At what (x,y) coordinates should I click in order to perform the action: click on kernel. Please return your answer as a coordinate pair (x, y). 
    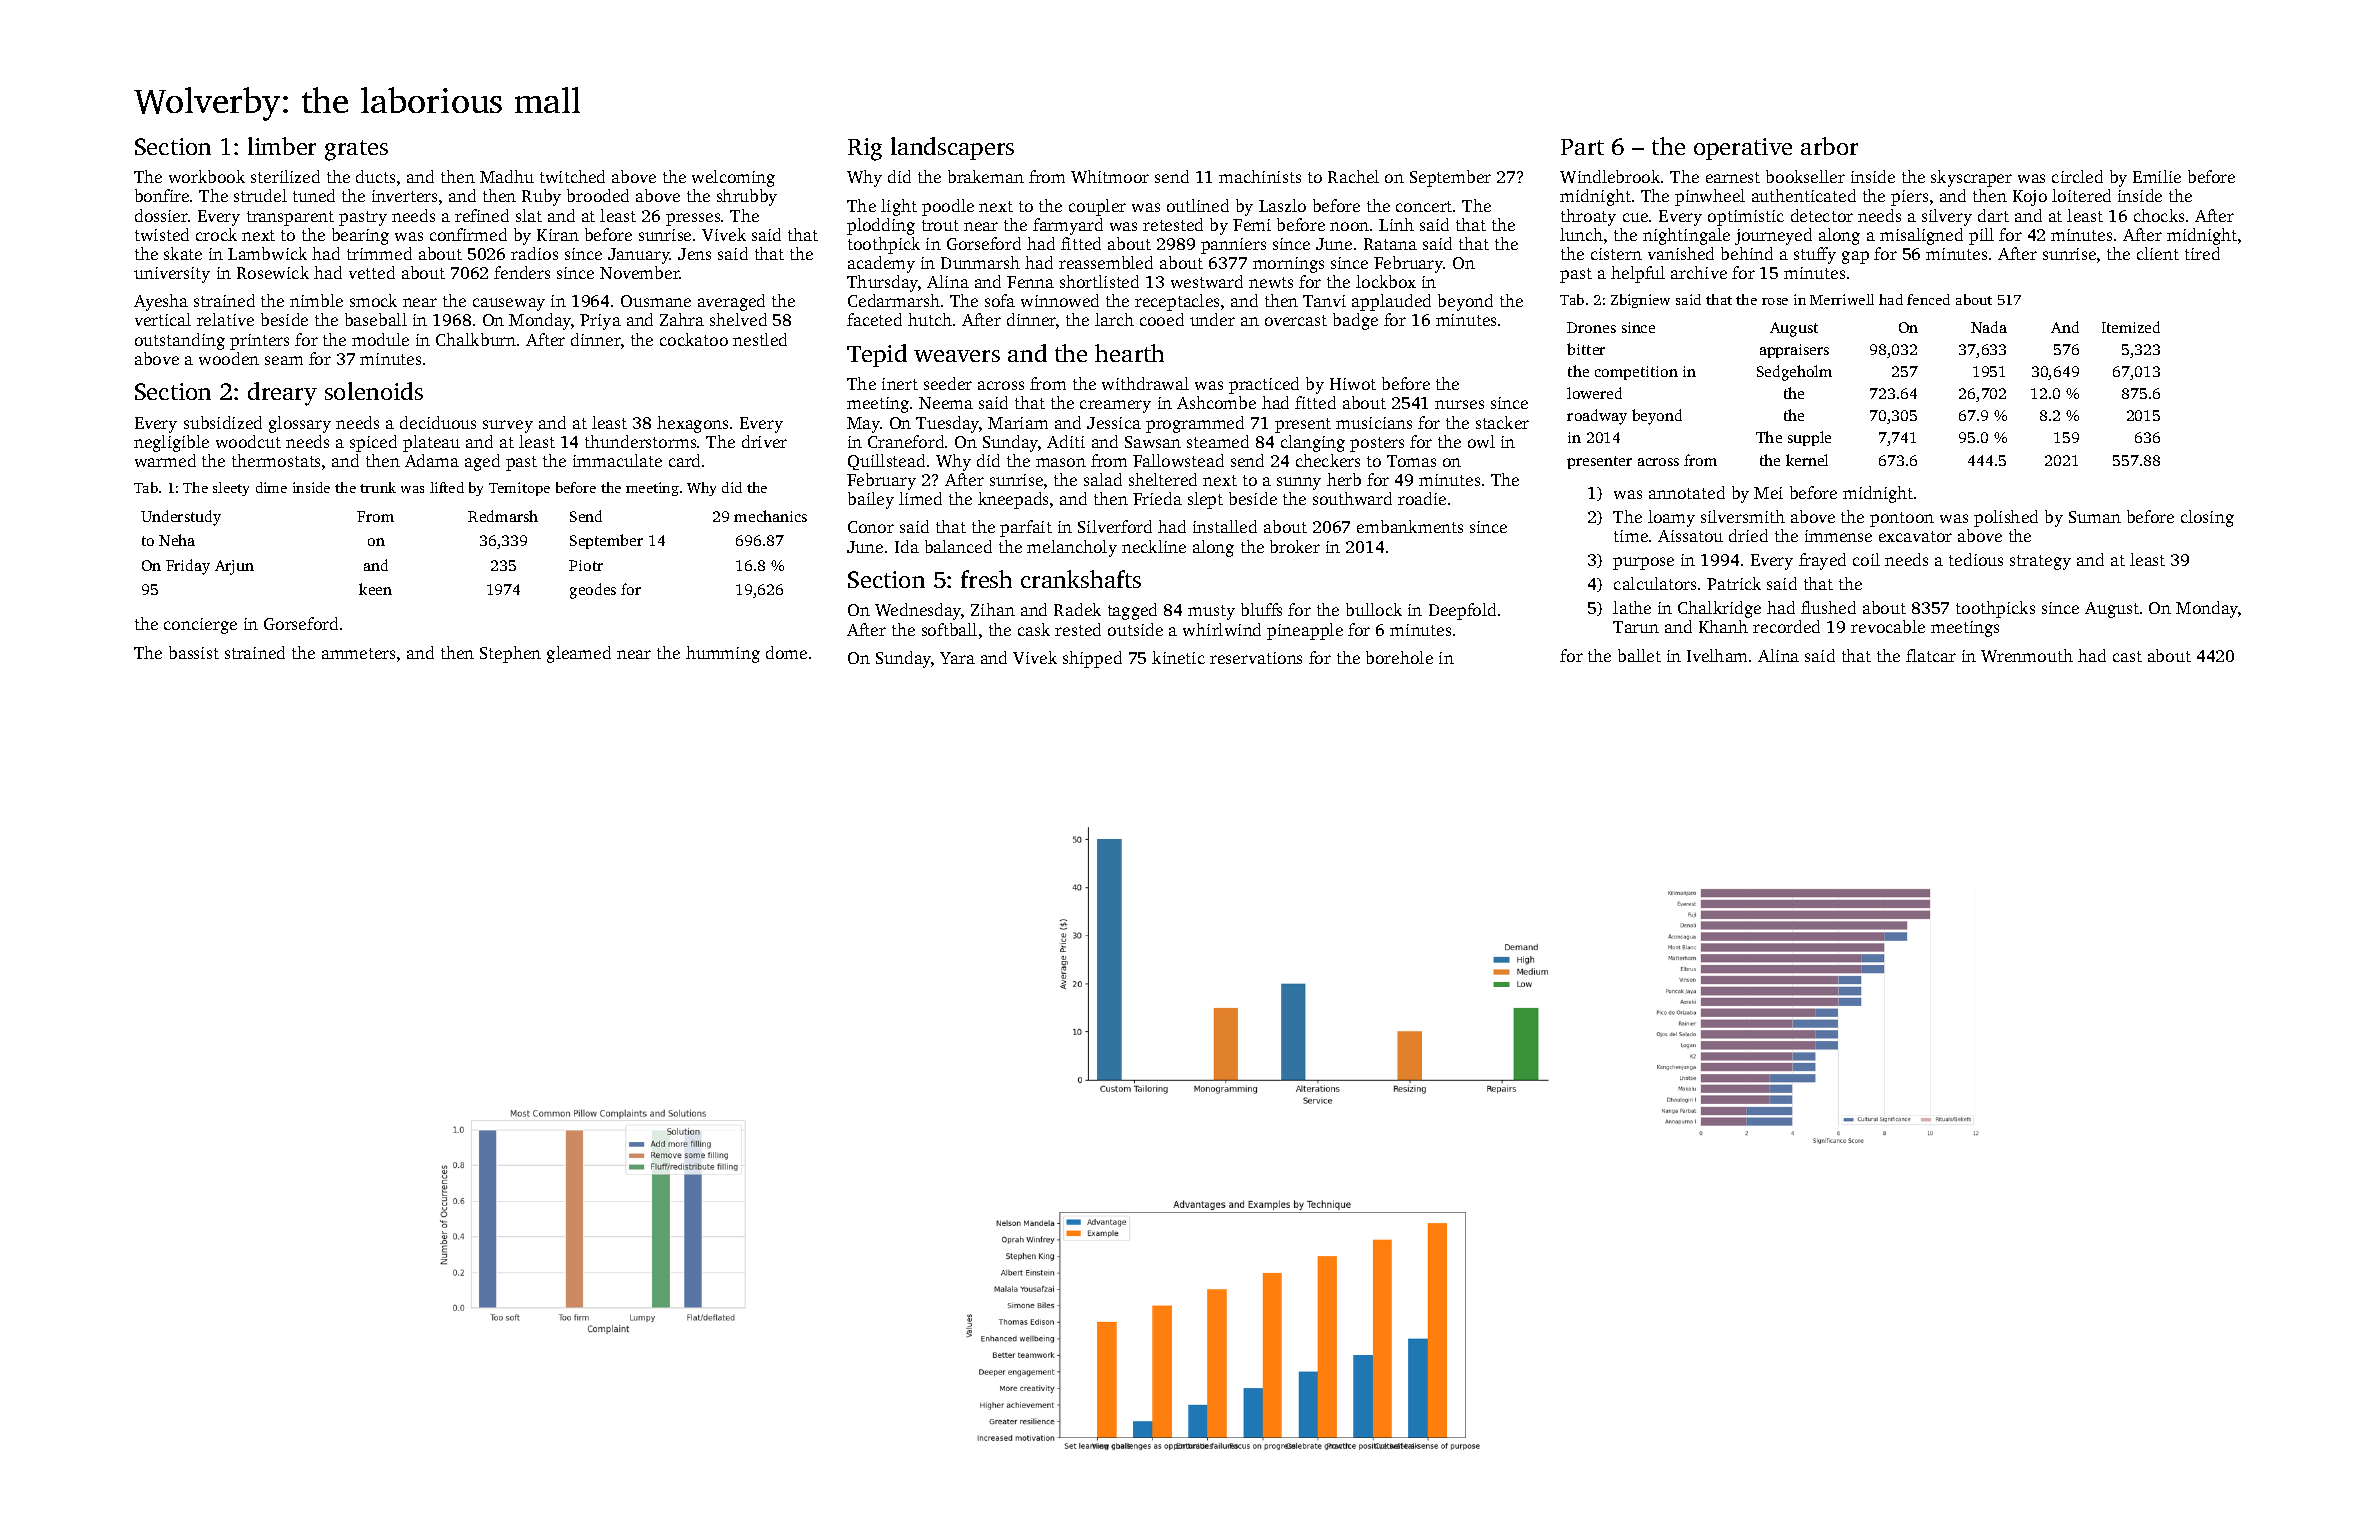
    Looking at the image, I should click on (1807, 460).
